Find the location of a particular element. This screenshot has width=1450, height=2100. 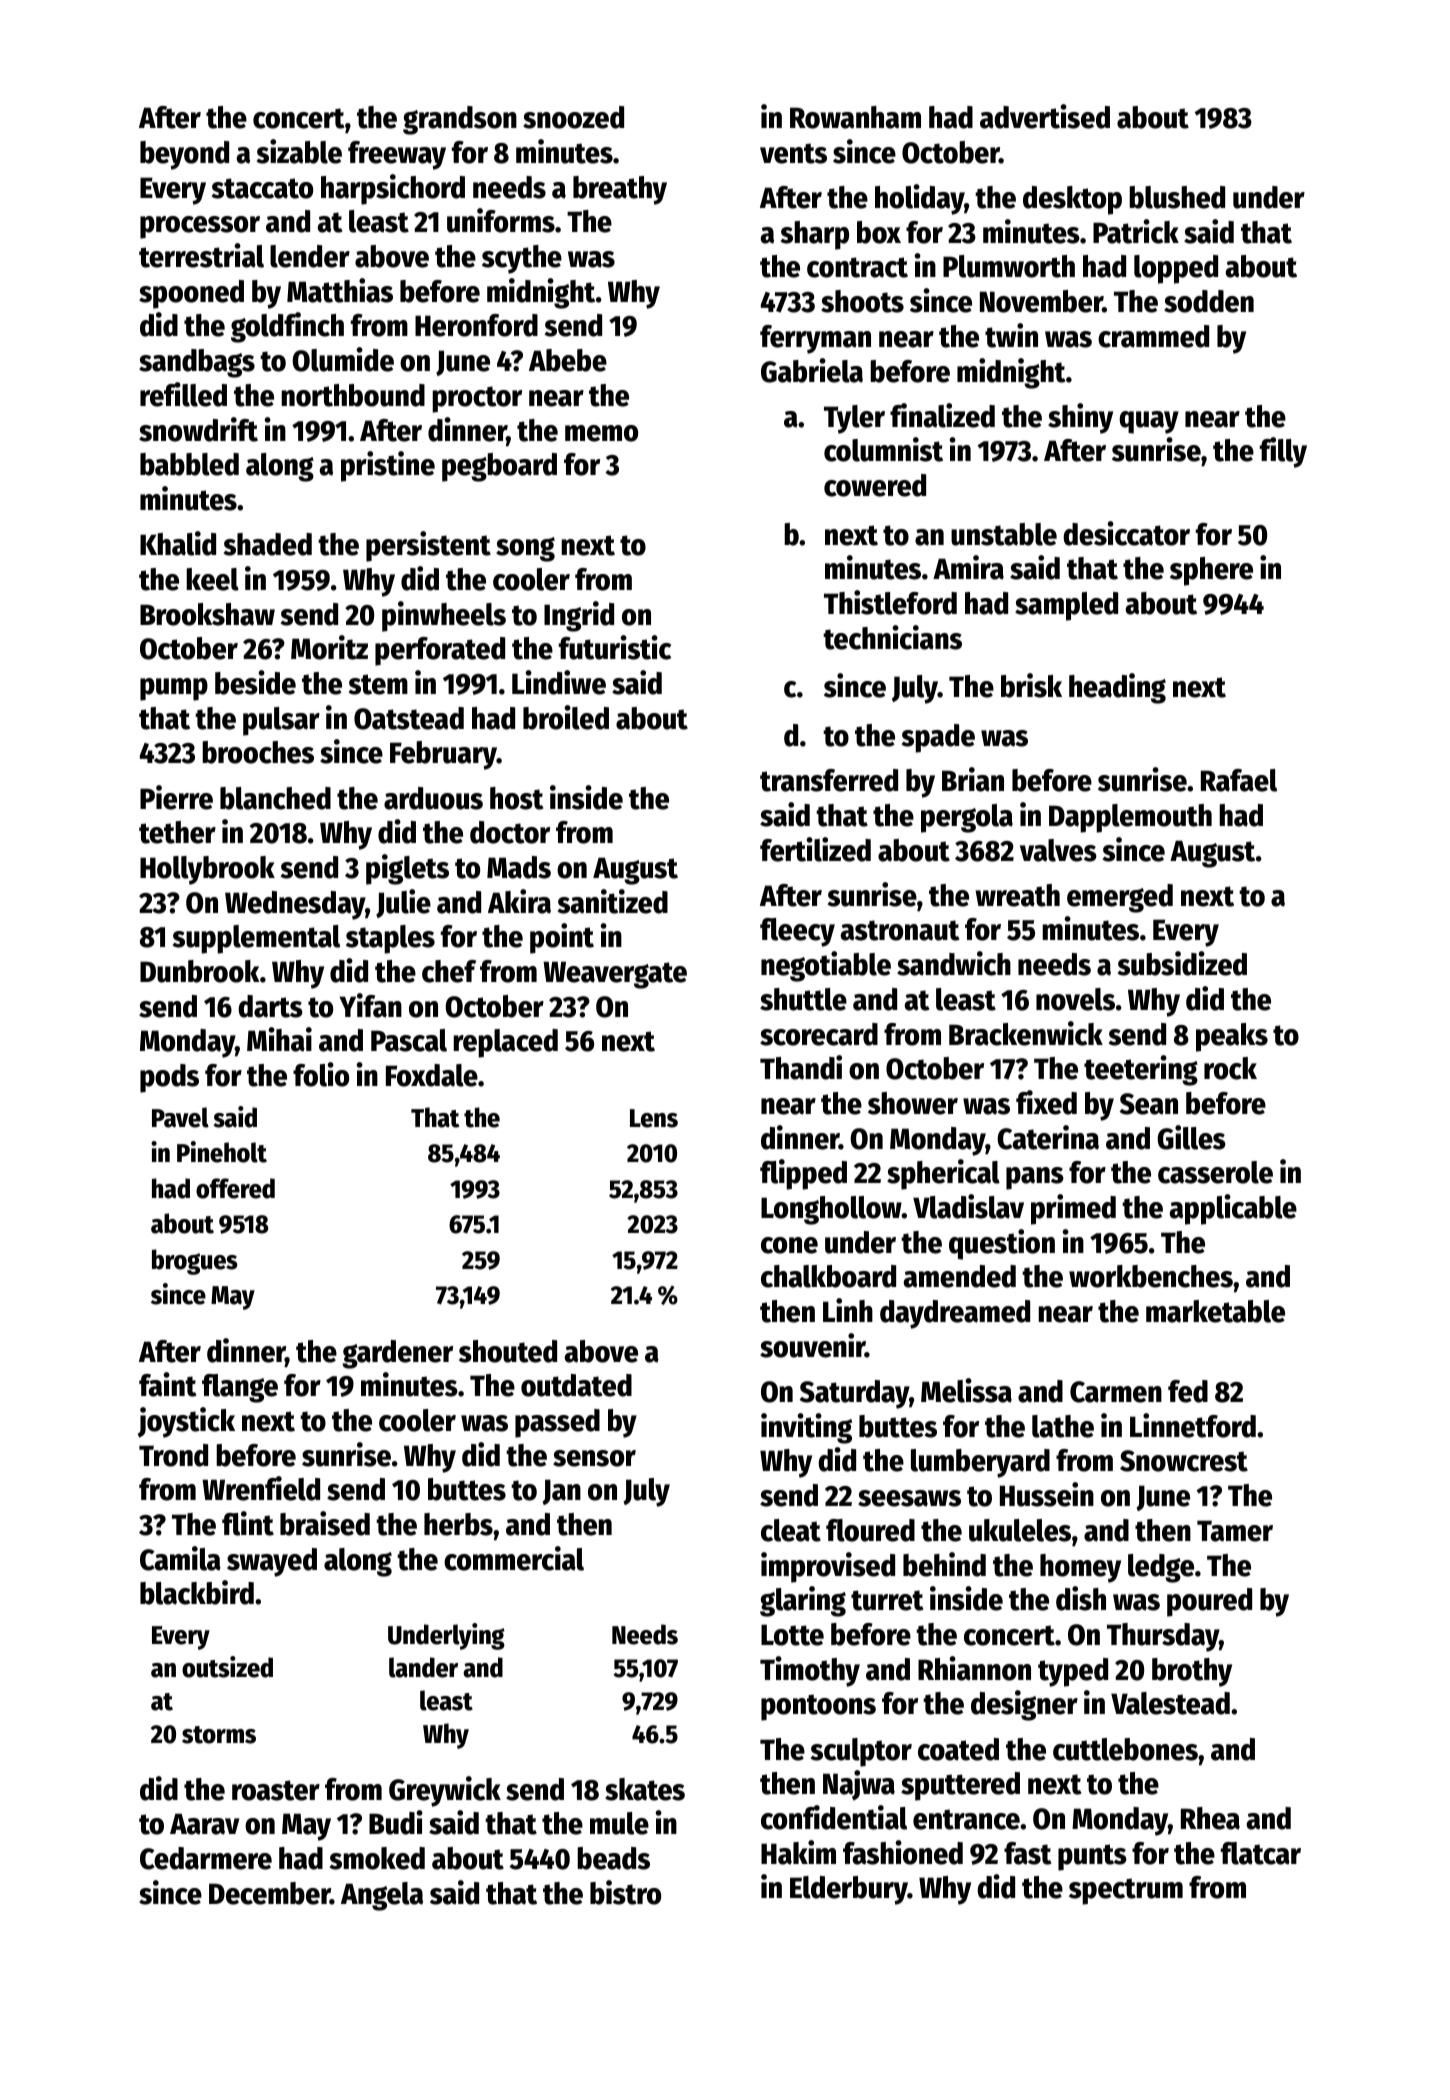

cone is located at coordinates (789, 1245).
